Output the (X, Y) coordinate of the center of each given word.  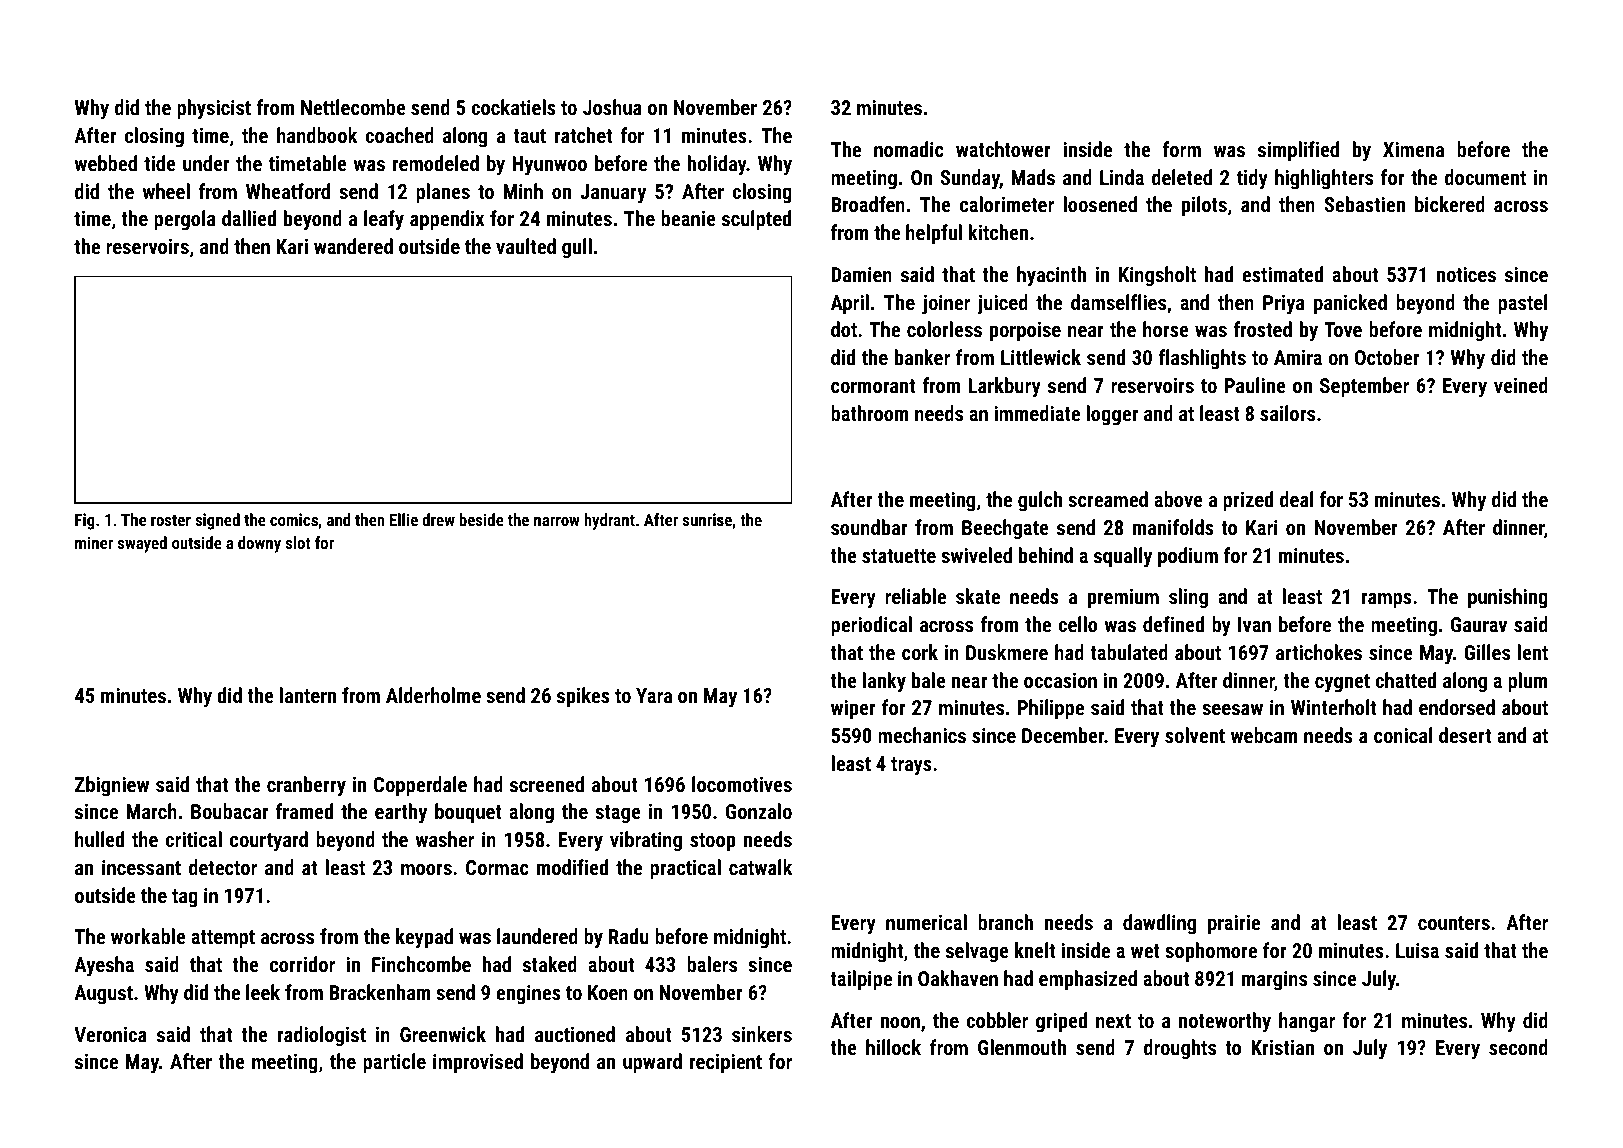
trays (911, 766)
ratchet (583, 135)
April (850, 304)
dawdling (1159, 924)
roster (171, 520)
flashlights (1202, 359)
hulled (99, 839)
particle (394, 1063)
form (1182, 149)
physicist (214, 109)
